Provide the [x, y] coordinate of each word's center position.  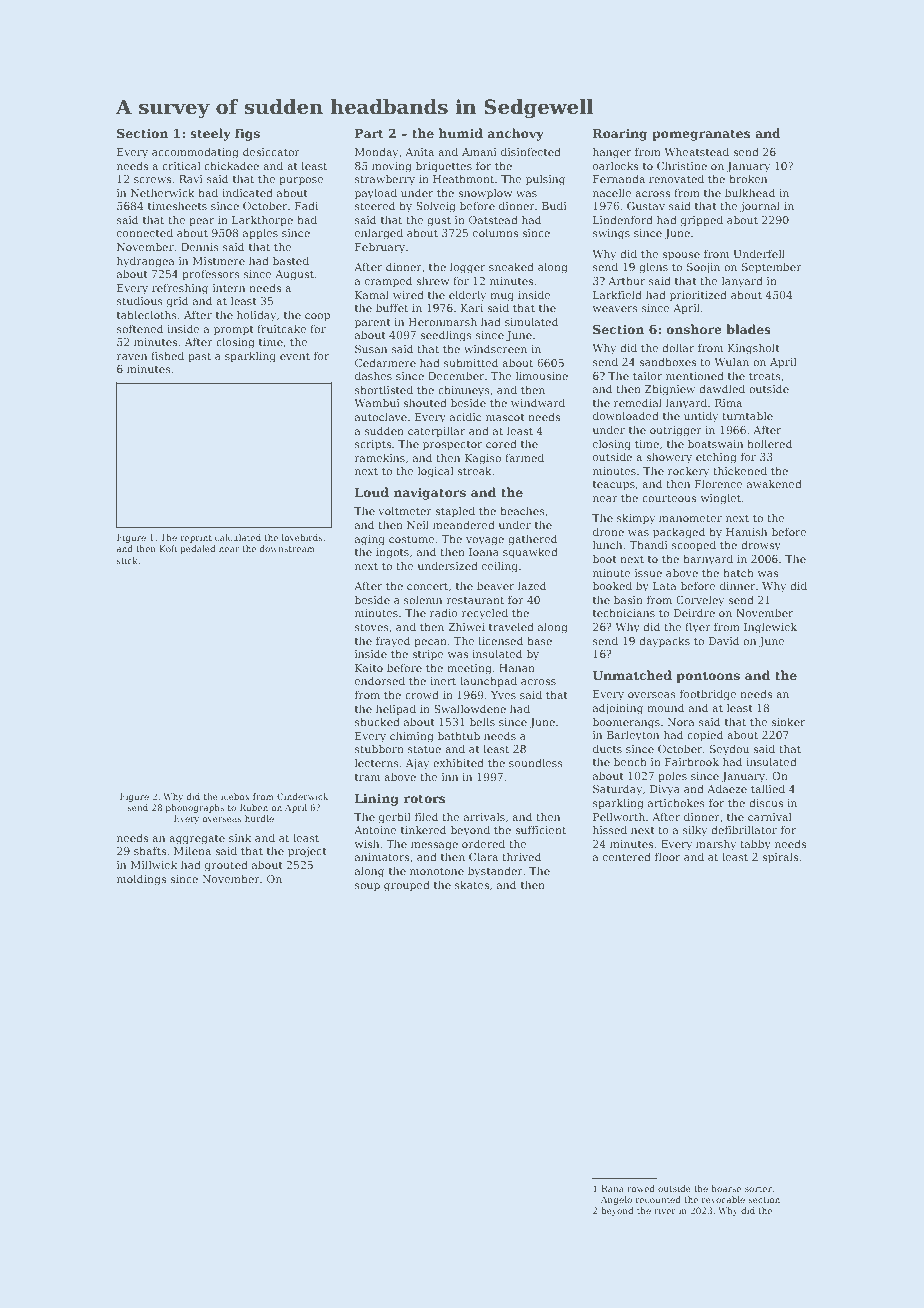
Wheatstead [696, 151]
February [380, 248]
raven [132, 357]
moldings [141, 880]
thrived [521, 856]
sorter [758, 1189]
